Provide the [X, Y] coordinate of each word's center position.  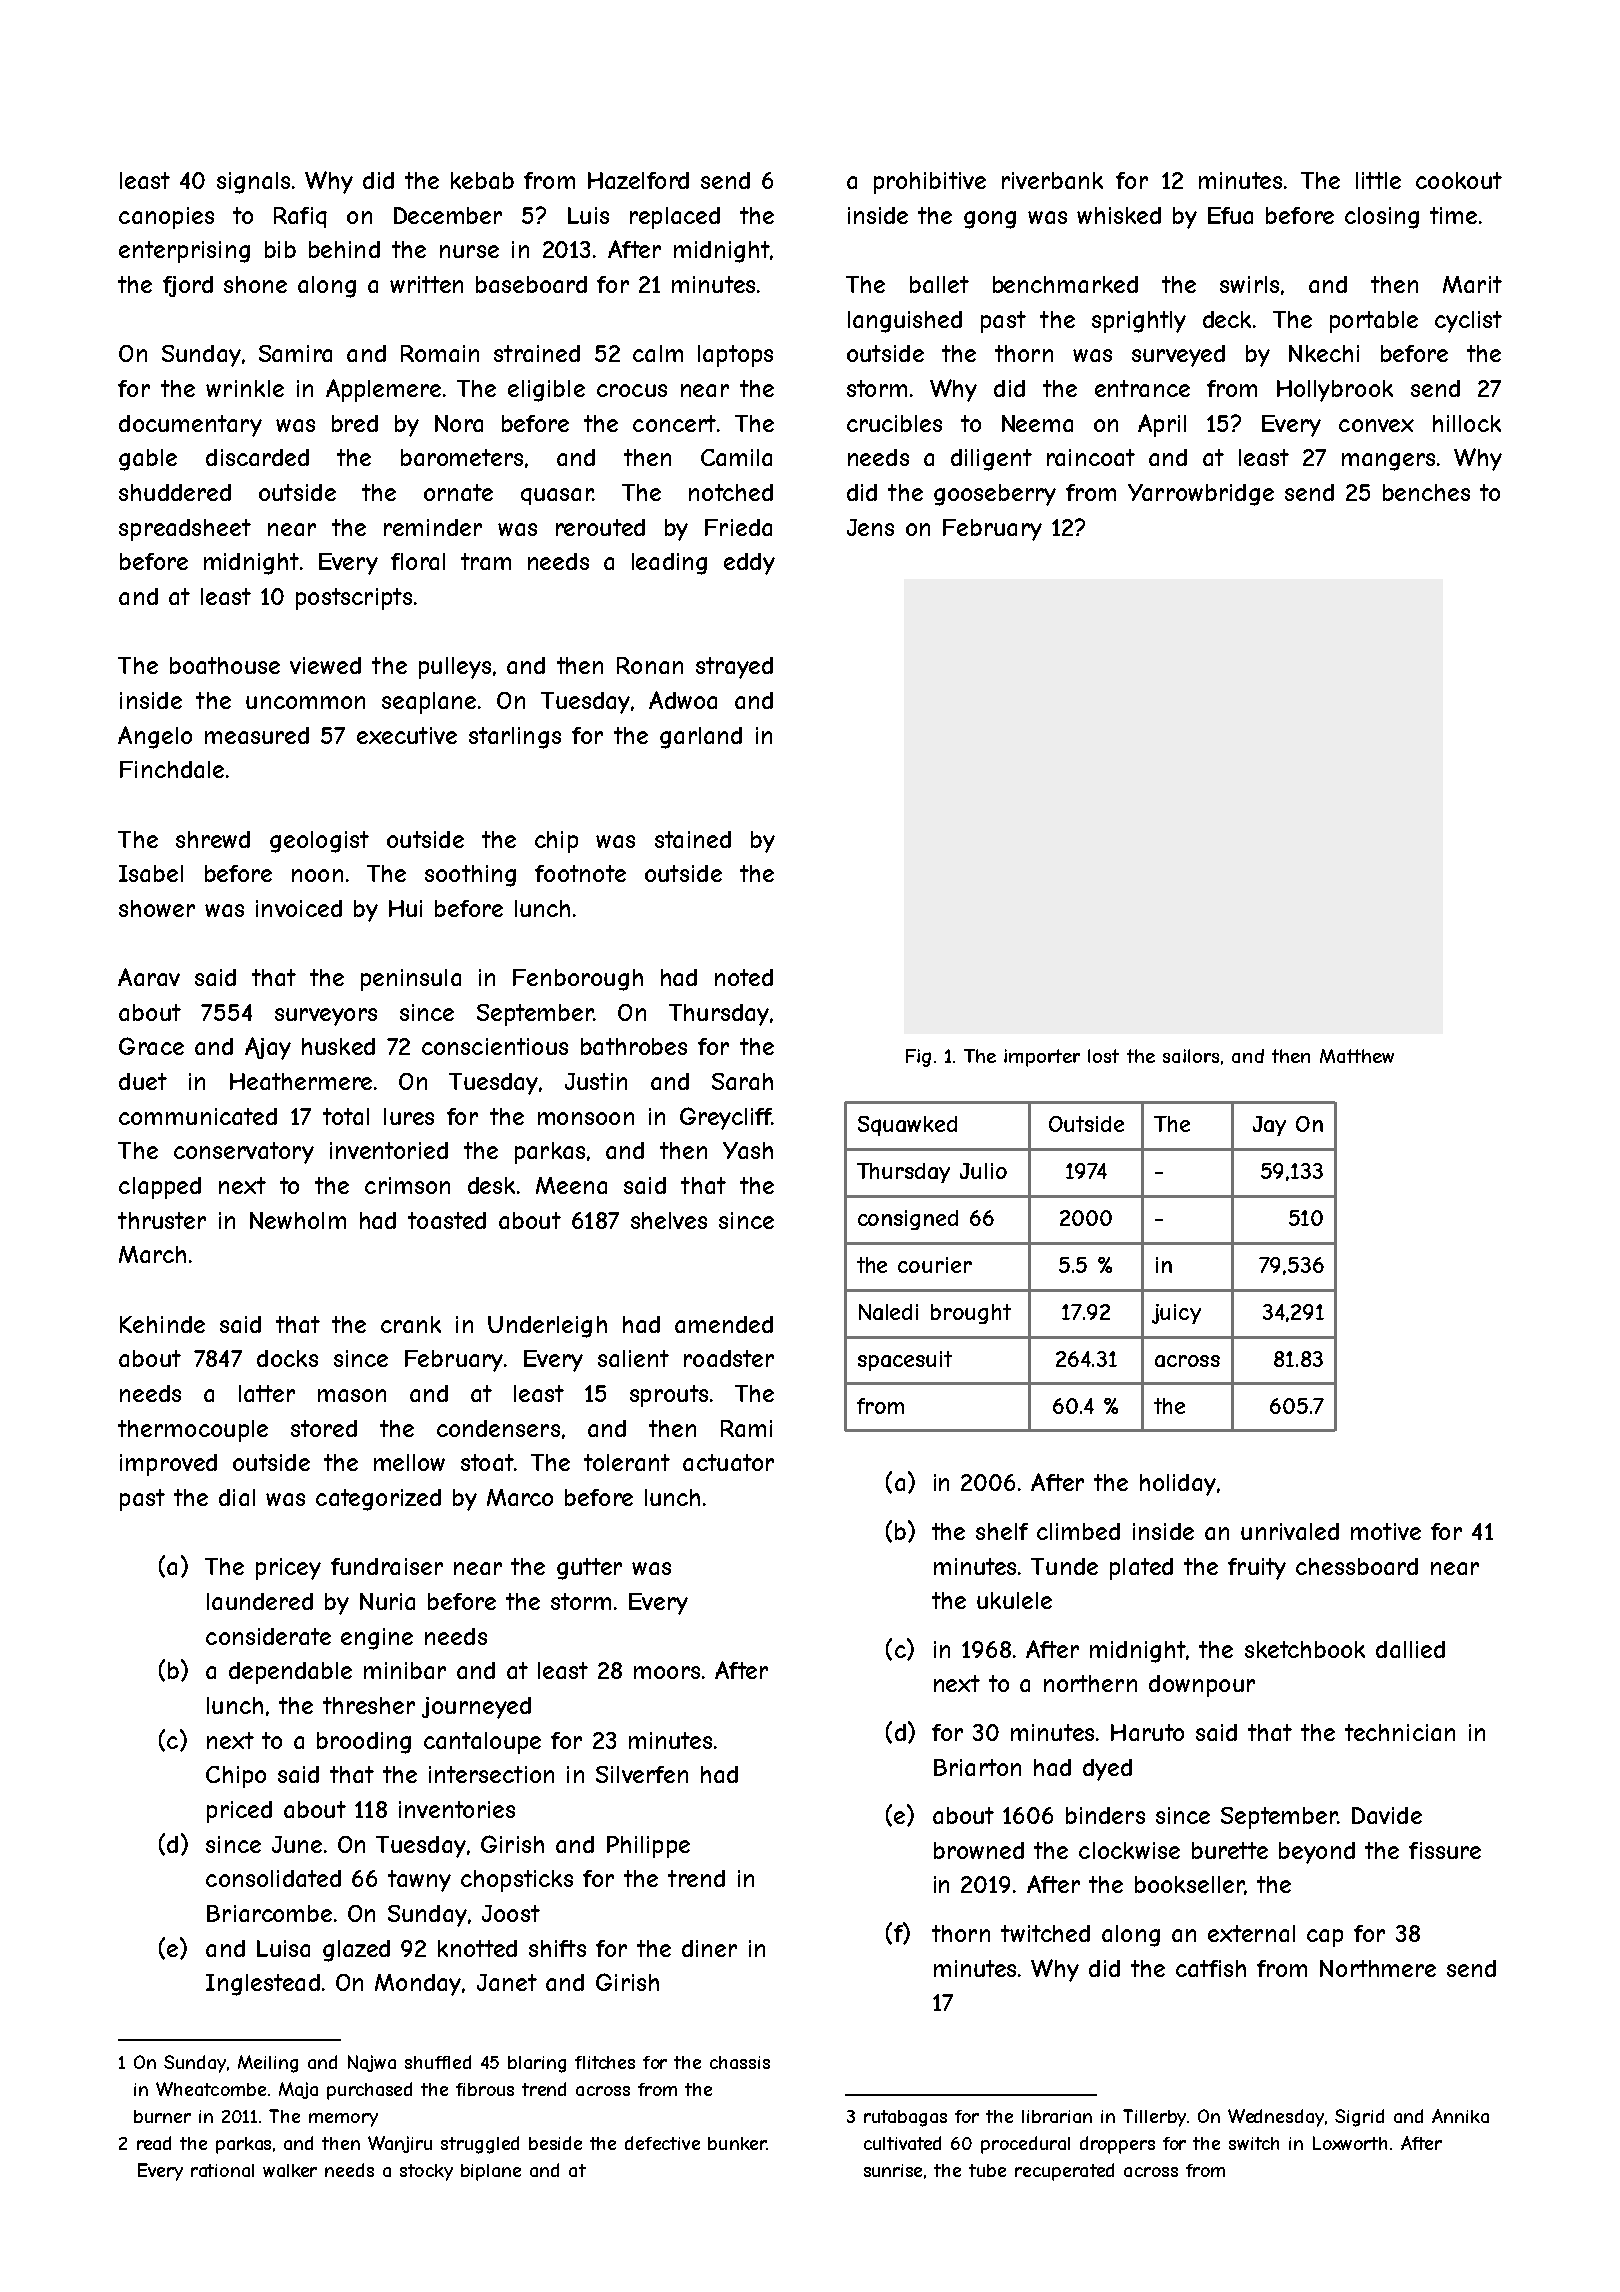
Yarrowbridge [1201, 495]
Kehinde [162, 1324]
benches [1426, 492]
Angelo [155, 737]
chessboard [1357, 1566]
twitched [1045, 1933]
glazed [356, 1951]
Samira [295, 353]
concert [674, 423]
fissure [1445, 1850]
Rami [746, 1428]
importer [1042, 1058]
